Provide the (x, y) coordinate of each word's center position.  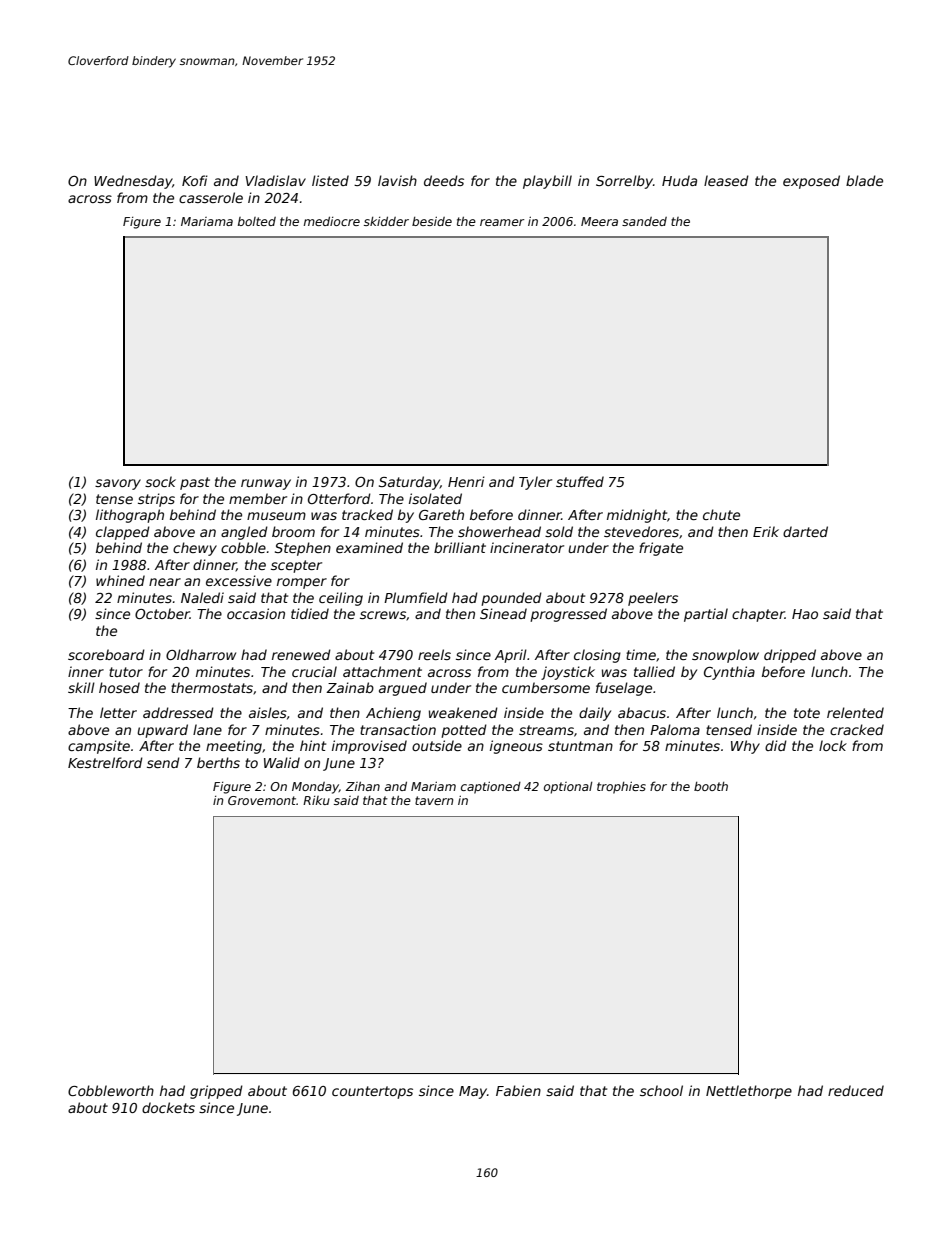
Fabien (518, 1090)
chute (721, 514)
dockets (168, 1107)
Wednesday (133, 182)
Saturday (409, 483)
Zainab (350, 687)
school (661, 1090)
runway (266, 484)
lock (833, 745)
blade (864, 180)
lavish (397, 180)
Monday (315, 788)
